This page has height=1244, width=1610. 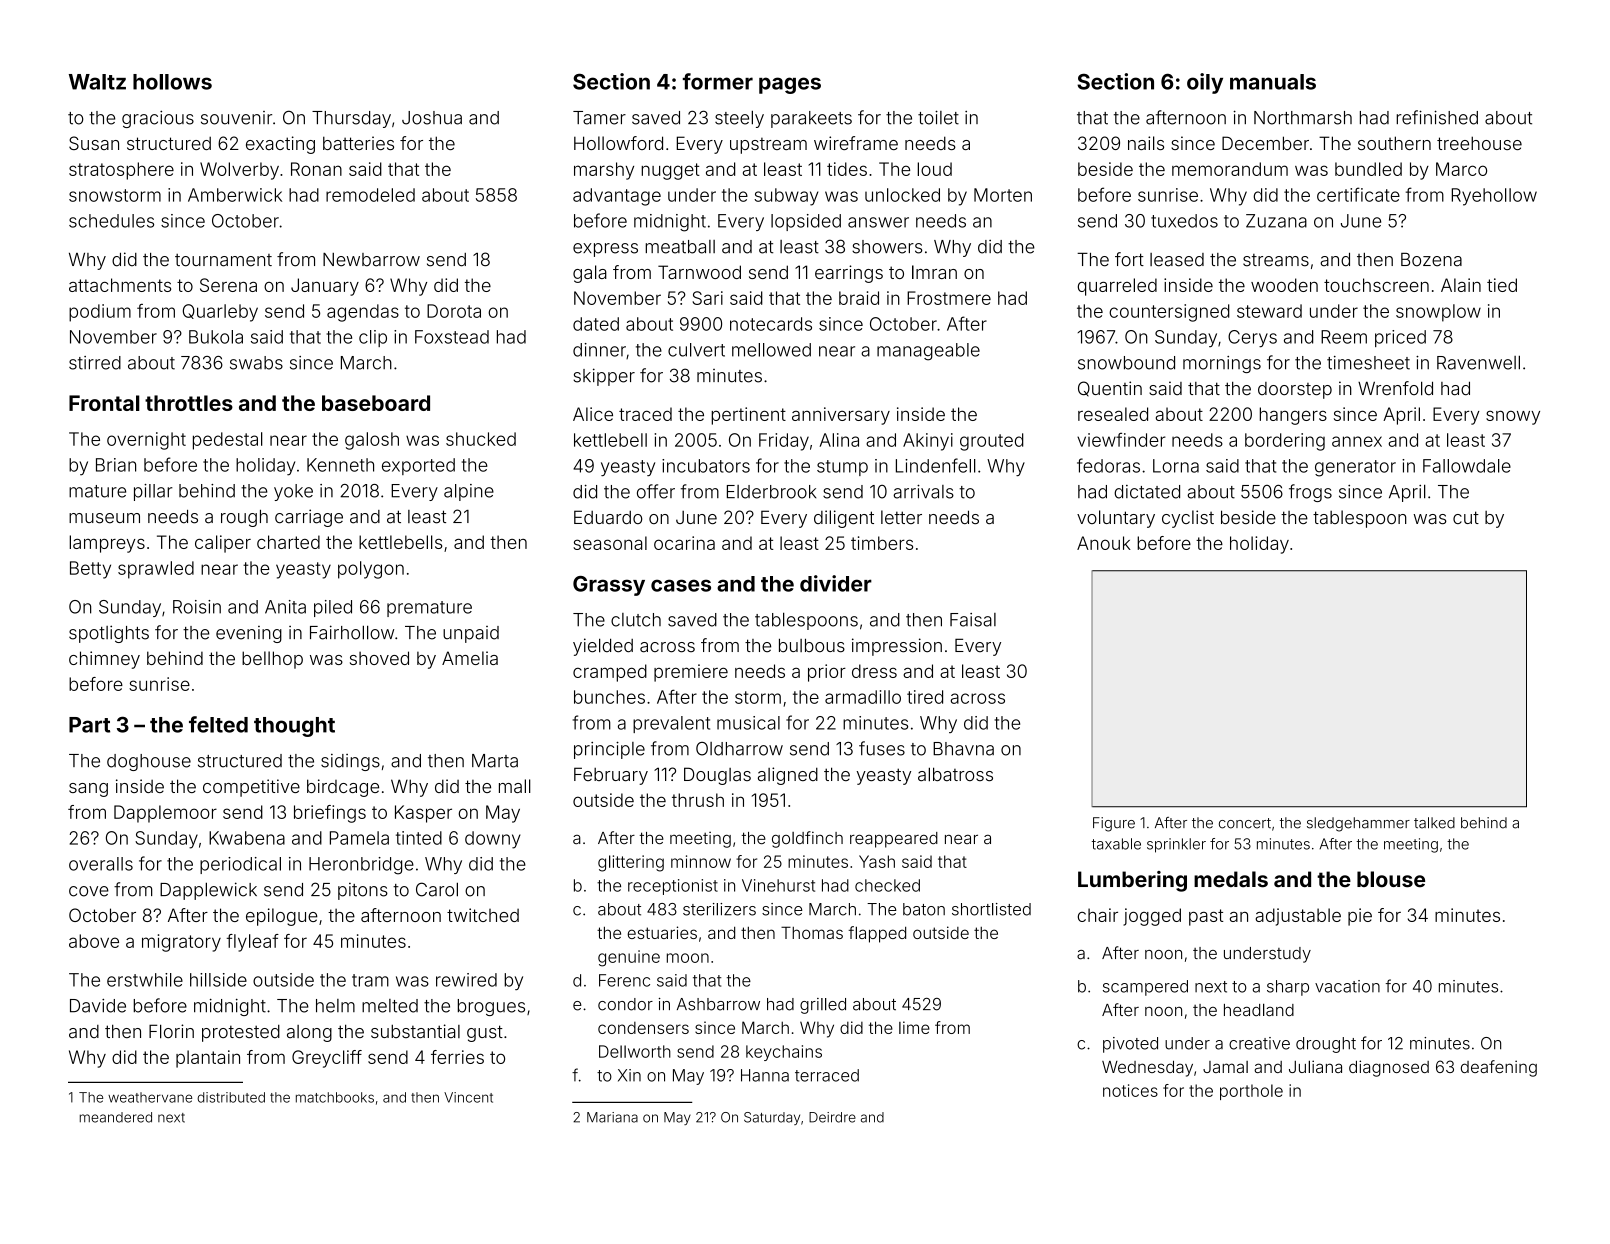 What do you see at coordinates (836, 583) in the page?
I see `divider` at bounding box center [836, 583].
